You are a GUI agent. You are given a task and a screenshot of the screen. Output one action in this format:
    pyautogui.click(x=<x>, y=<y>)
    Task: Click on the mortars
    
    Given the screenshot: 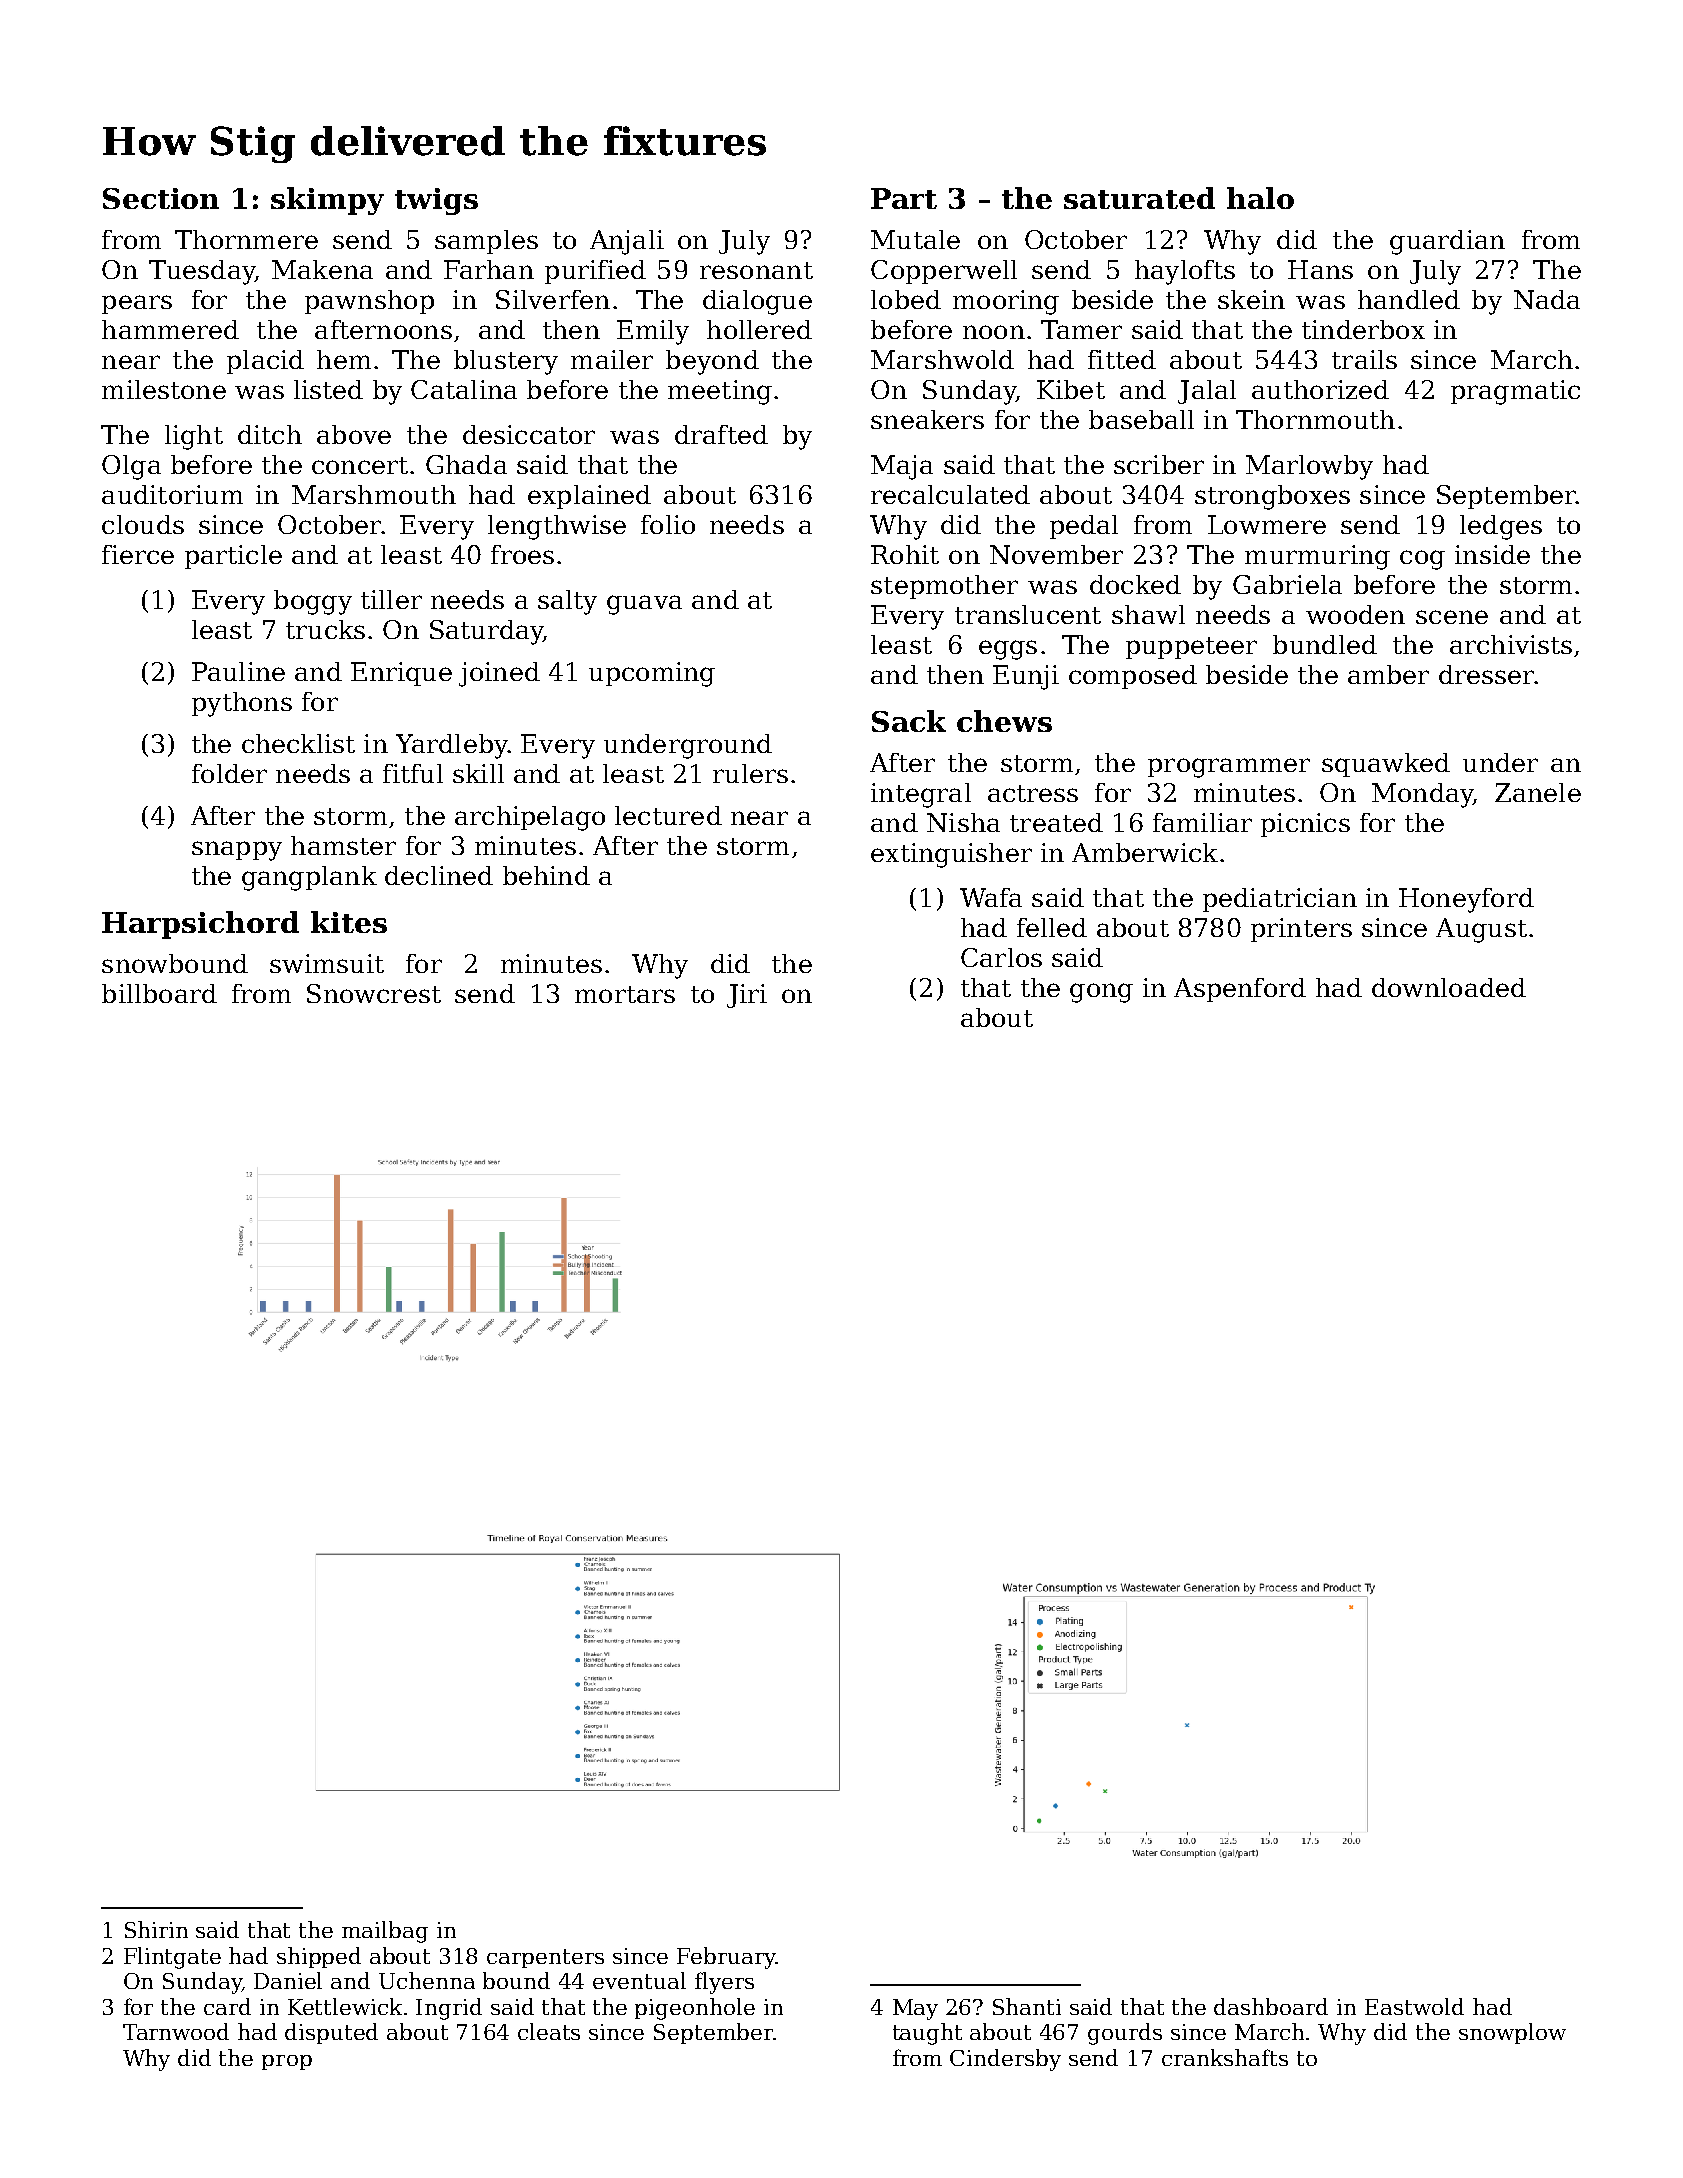 What is the action you would take?
    pyautogui.click(x=625, y=994)
